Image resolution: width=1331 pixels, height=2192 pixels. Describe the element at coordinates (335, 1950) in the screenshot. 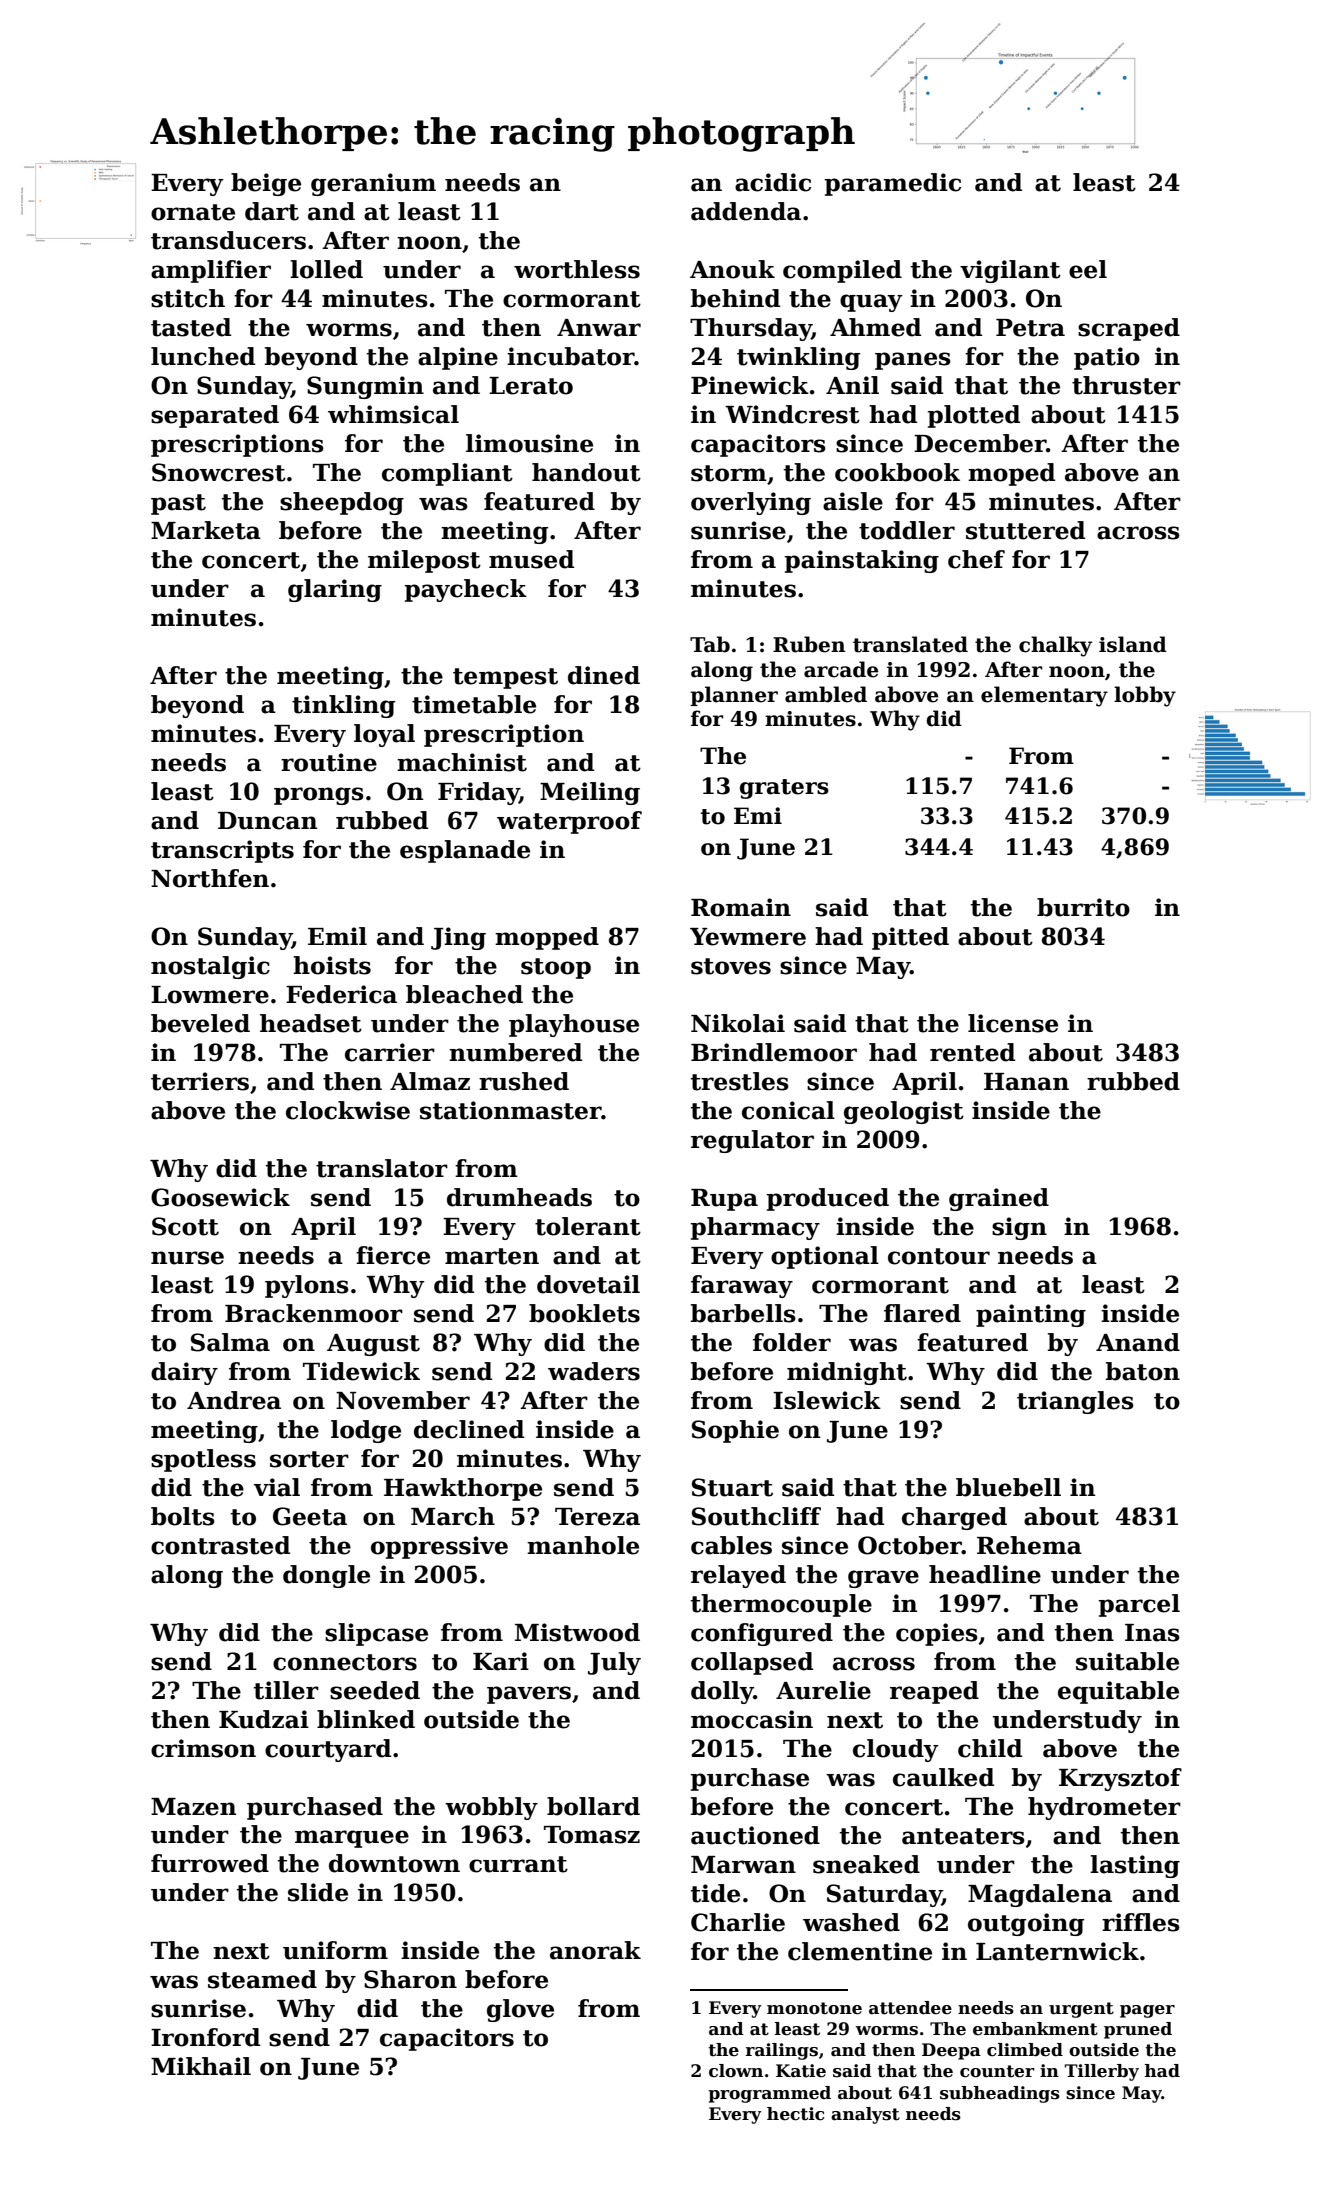

I see `uniform` at that location.
